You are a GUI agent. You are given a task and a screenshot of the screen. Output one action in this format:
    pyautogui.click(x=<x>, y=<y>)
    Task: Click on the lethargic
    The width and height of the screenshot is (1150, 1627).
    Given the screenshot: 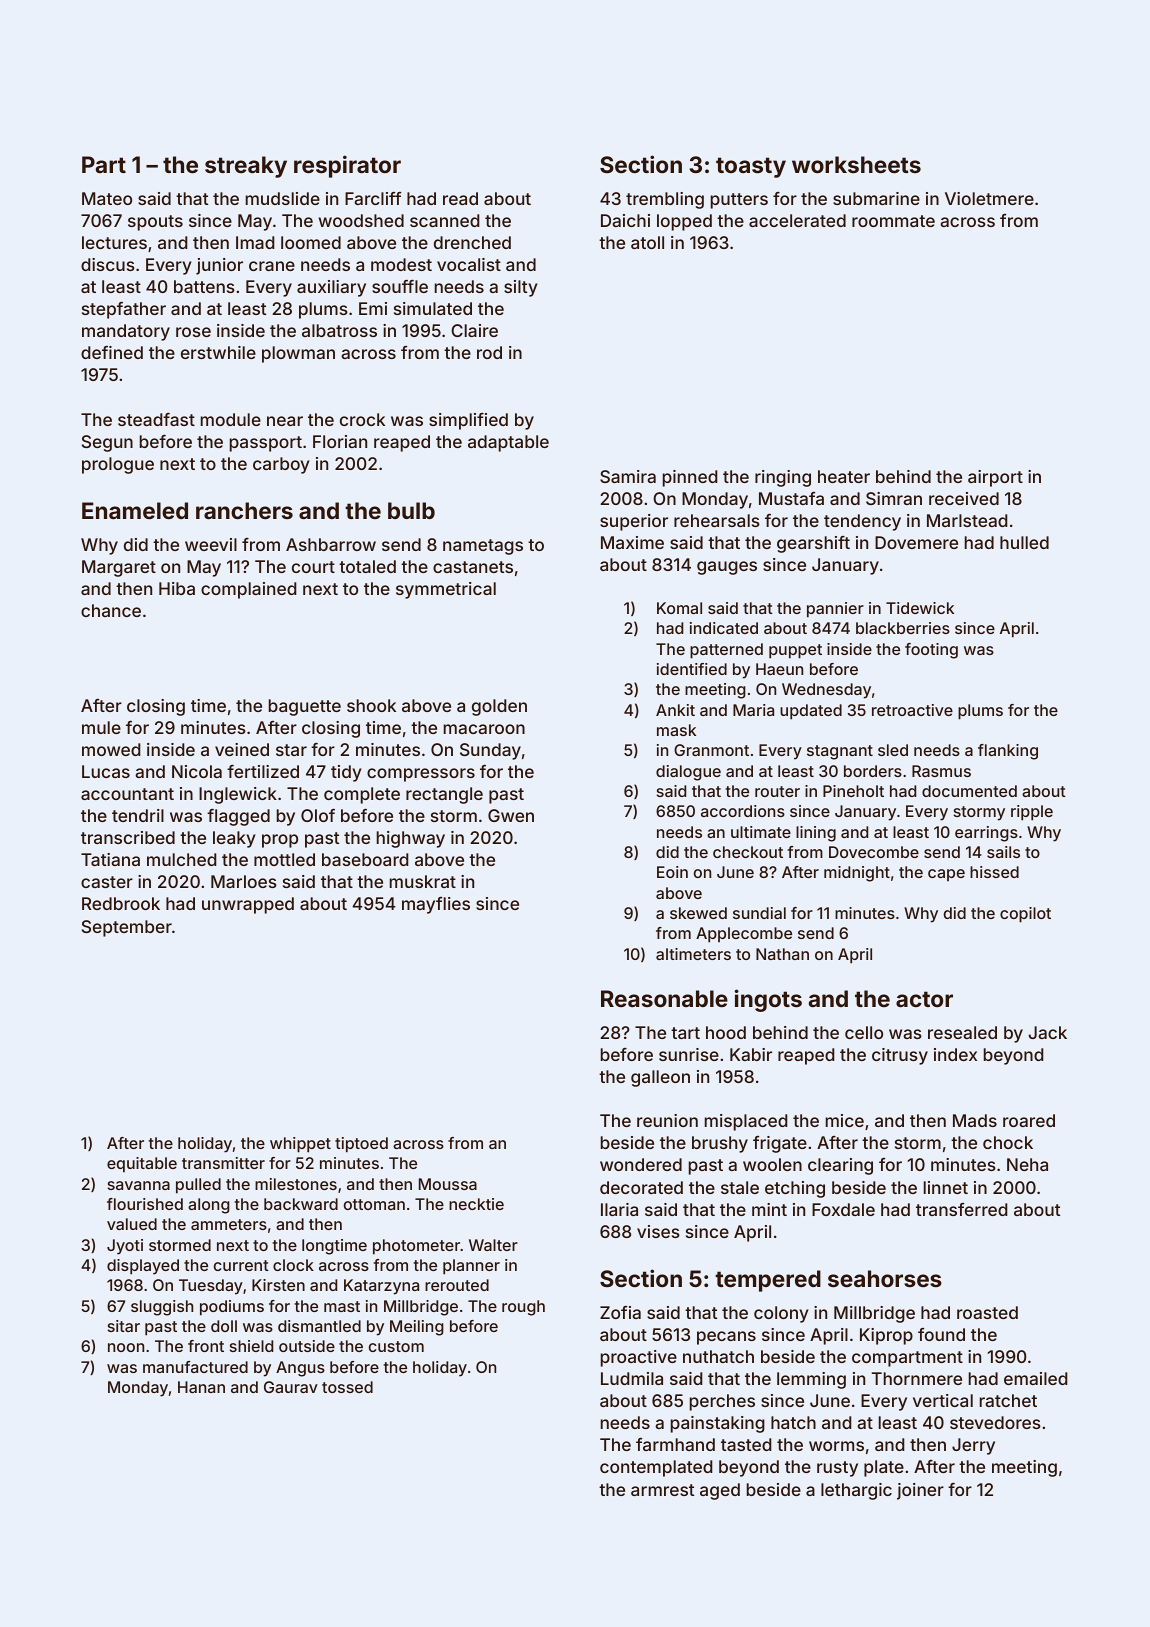 What is the action you would take?
    pyautogui.click(x=856, y=1491)
